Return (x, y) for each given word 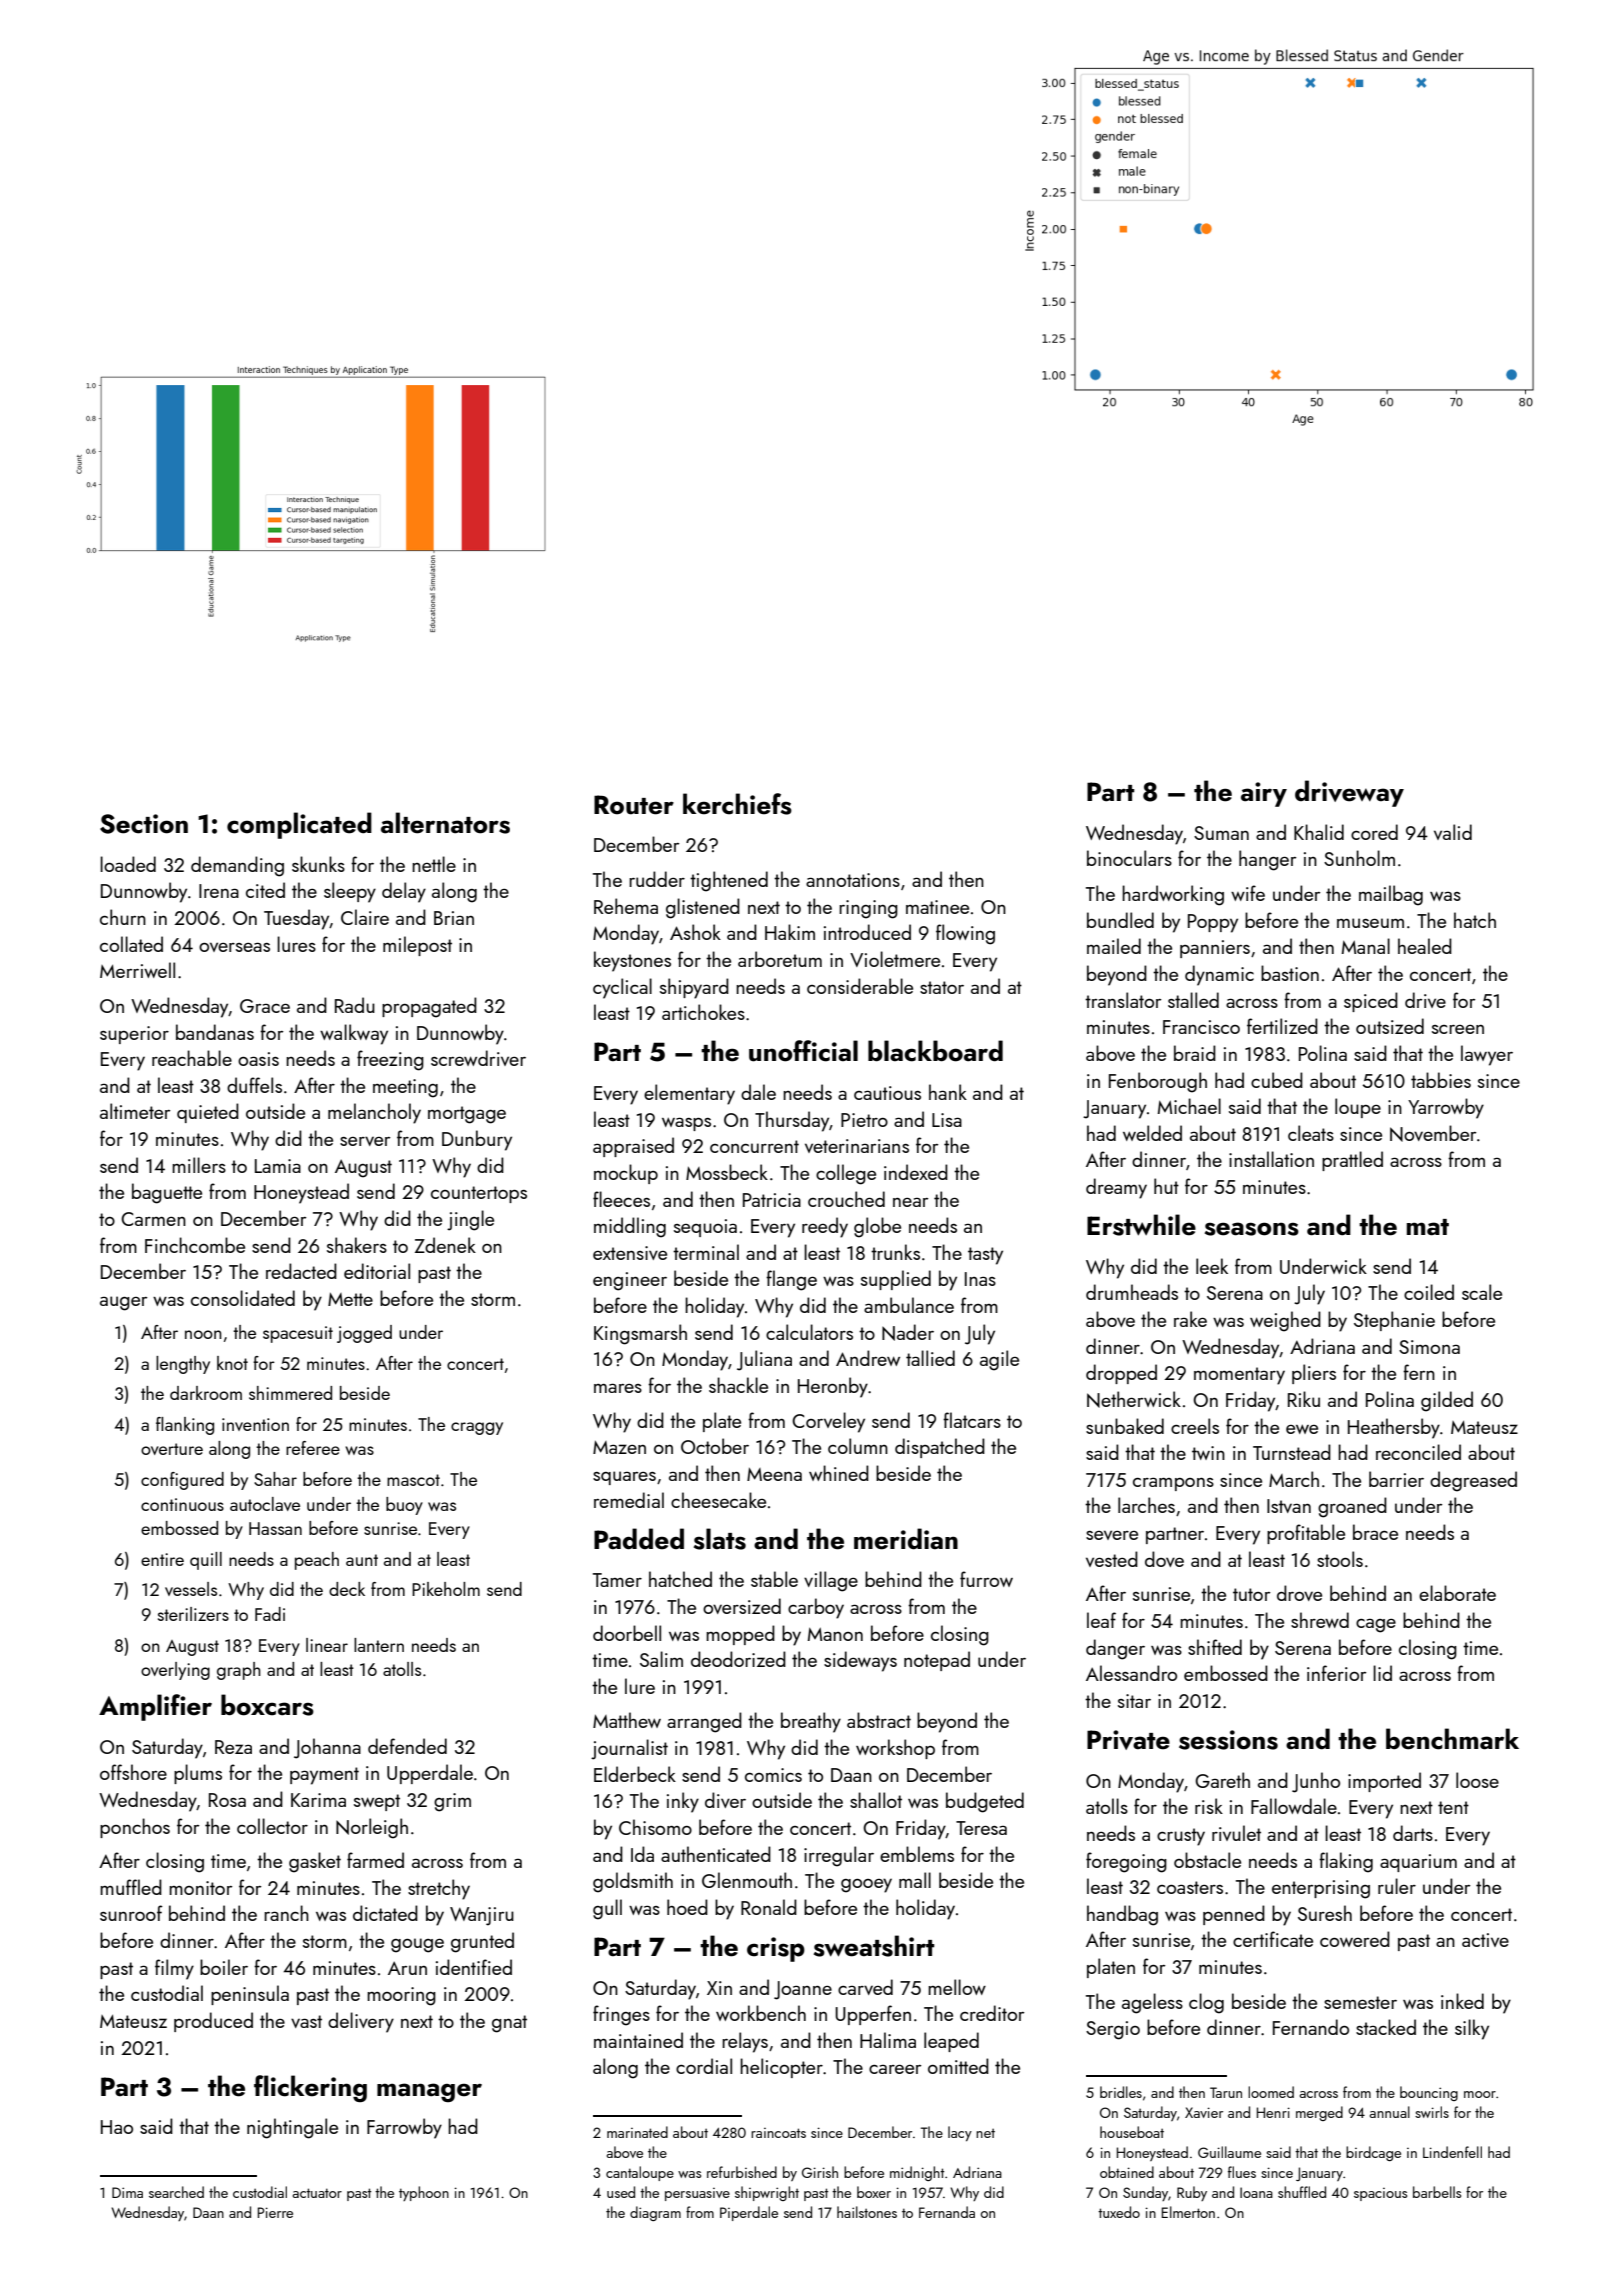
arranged (704, 1722)
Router (634, 805)
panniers (1215, 949)
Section (144, 824)
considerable (860, 986)
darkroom (206, 1393)
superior (134, 1035)
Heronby (833, 1387)
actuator (317, 2193)
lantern (379, 1645)
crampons (1173, 1484)
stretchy (439, 1889)
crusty (1181, 1837)
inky (683, 1802)
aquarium (1418, 1863)
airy (1264, 794)
